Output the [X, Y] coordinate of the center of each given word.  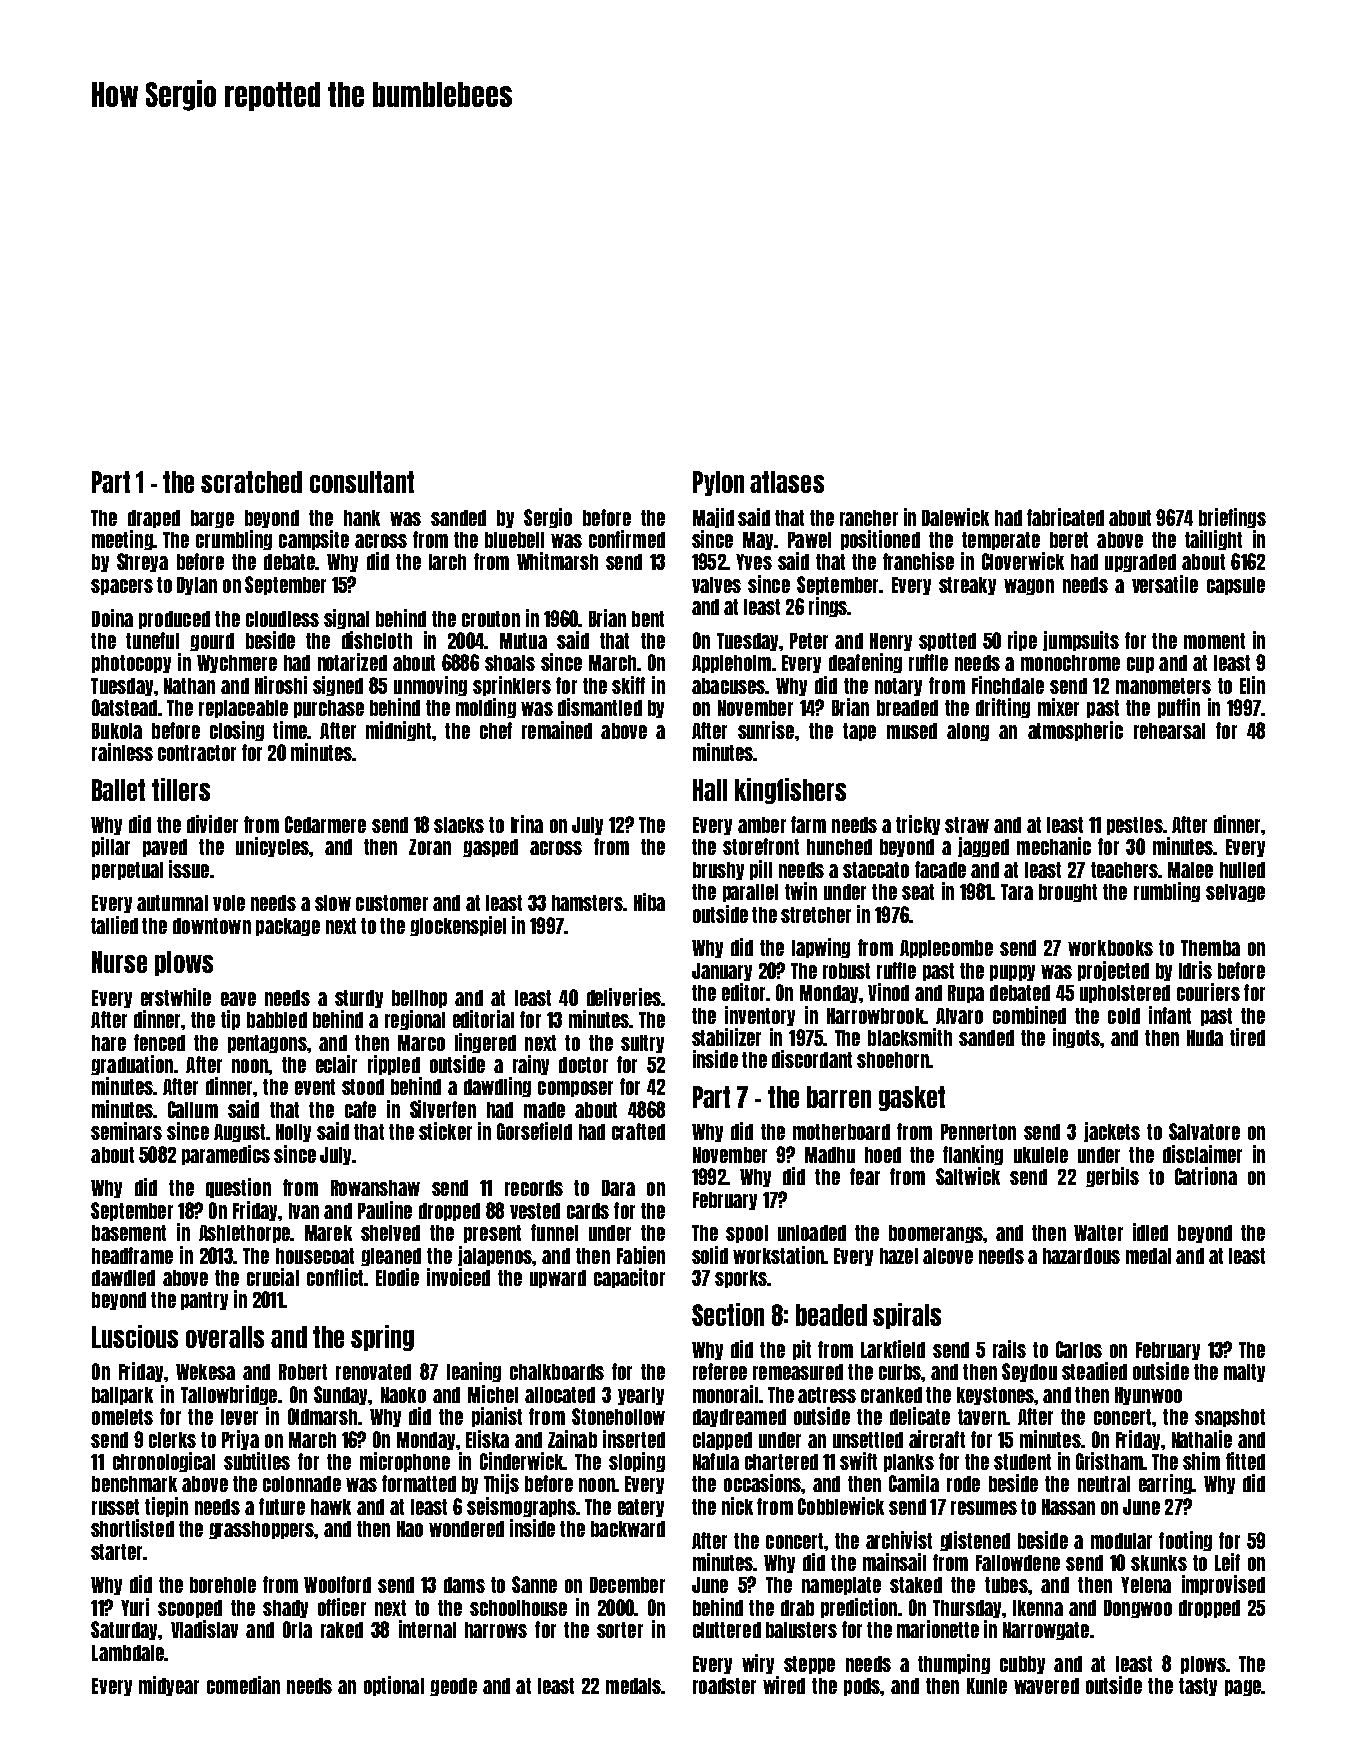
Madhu [830, 1155]
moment [1214, 641]
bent [648, 619]
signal [346, 619]
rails [1009, 1349]
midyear [169, 1686]
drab [797, 1608]
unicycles [272, 847]
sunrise [766, 730]
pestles [1135, 826]
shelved [390, 1233]
